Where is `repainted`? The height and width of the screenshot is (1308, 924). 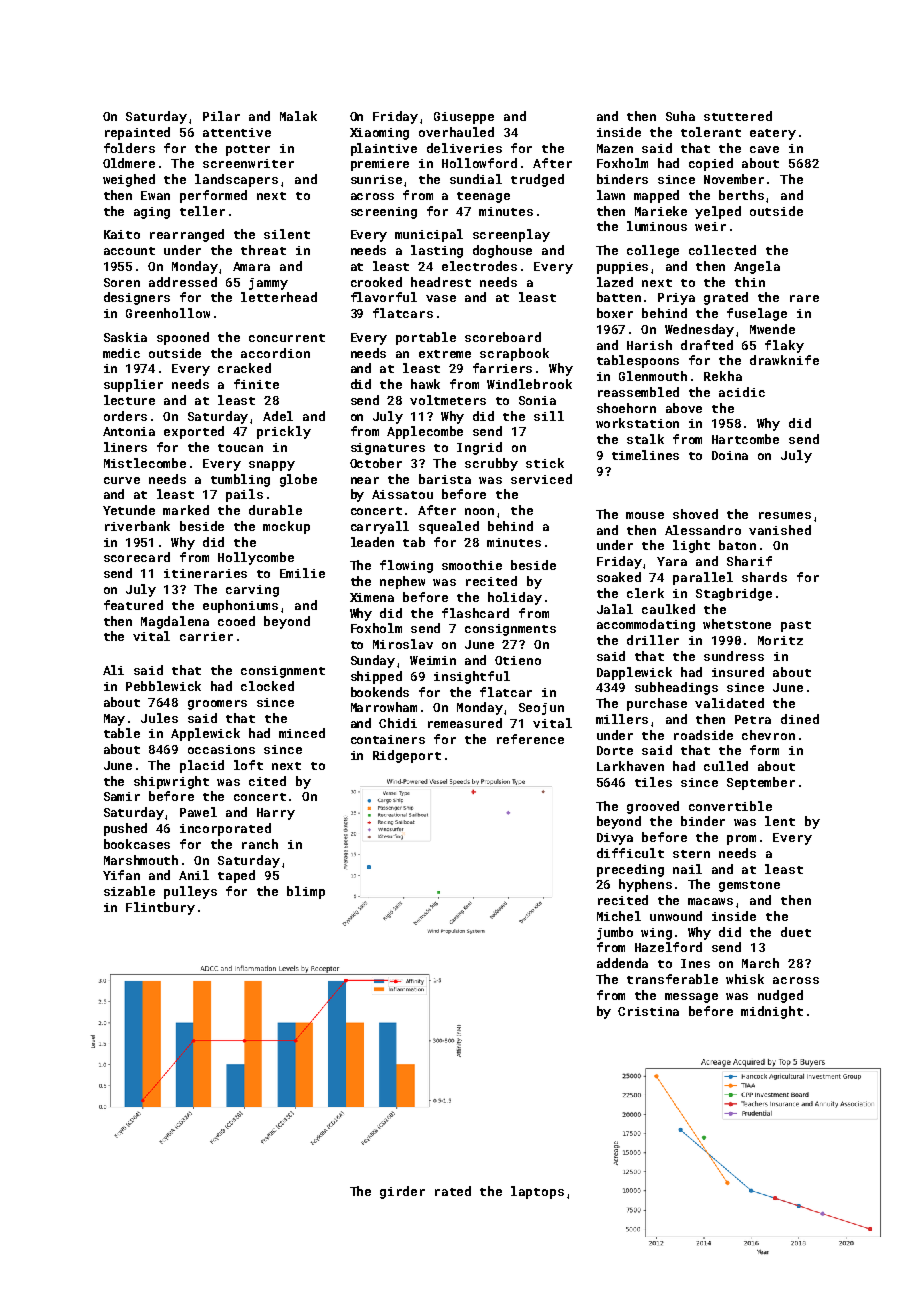 repainted is located at coordinates (137, 133).
